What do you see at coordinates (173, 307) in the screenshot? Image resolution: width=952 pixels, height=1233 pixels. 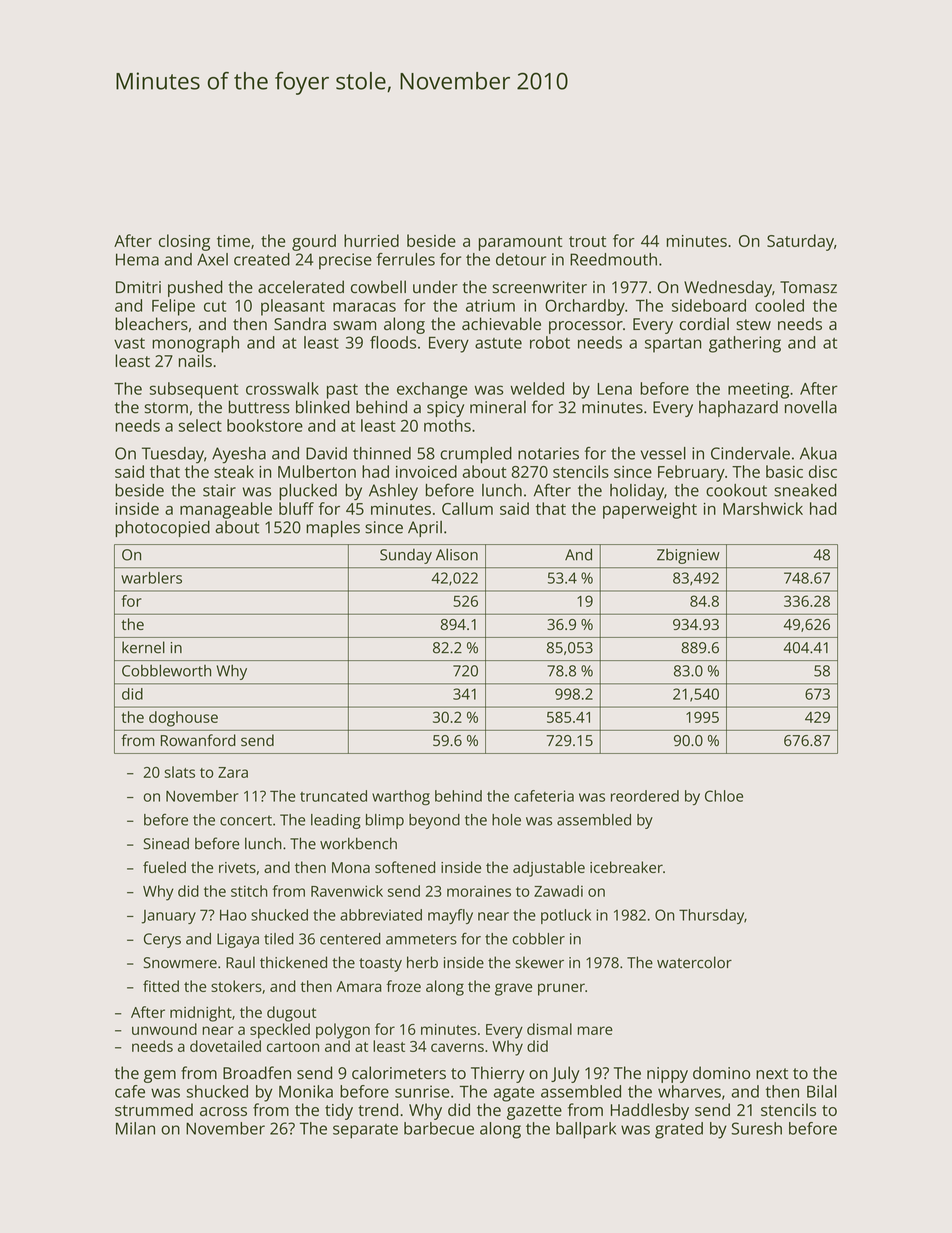 I see `Felipe` at bounding box center [173, 307].
